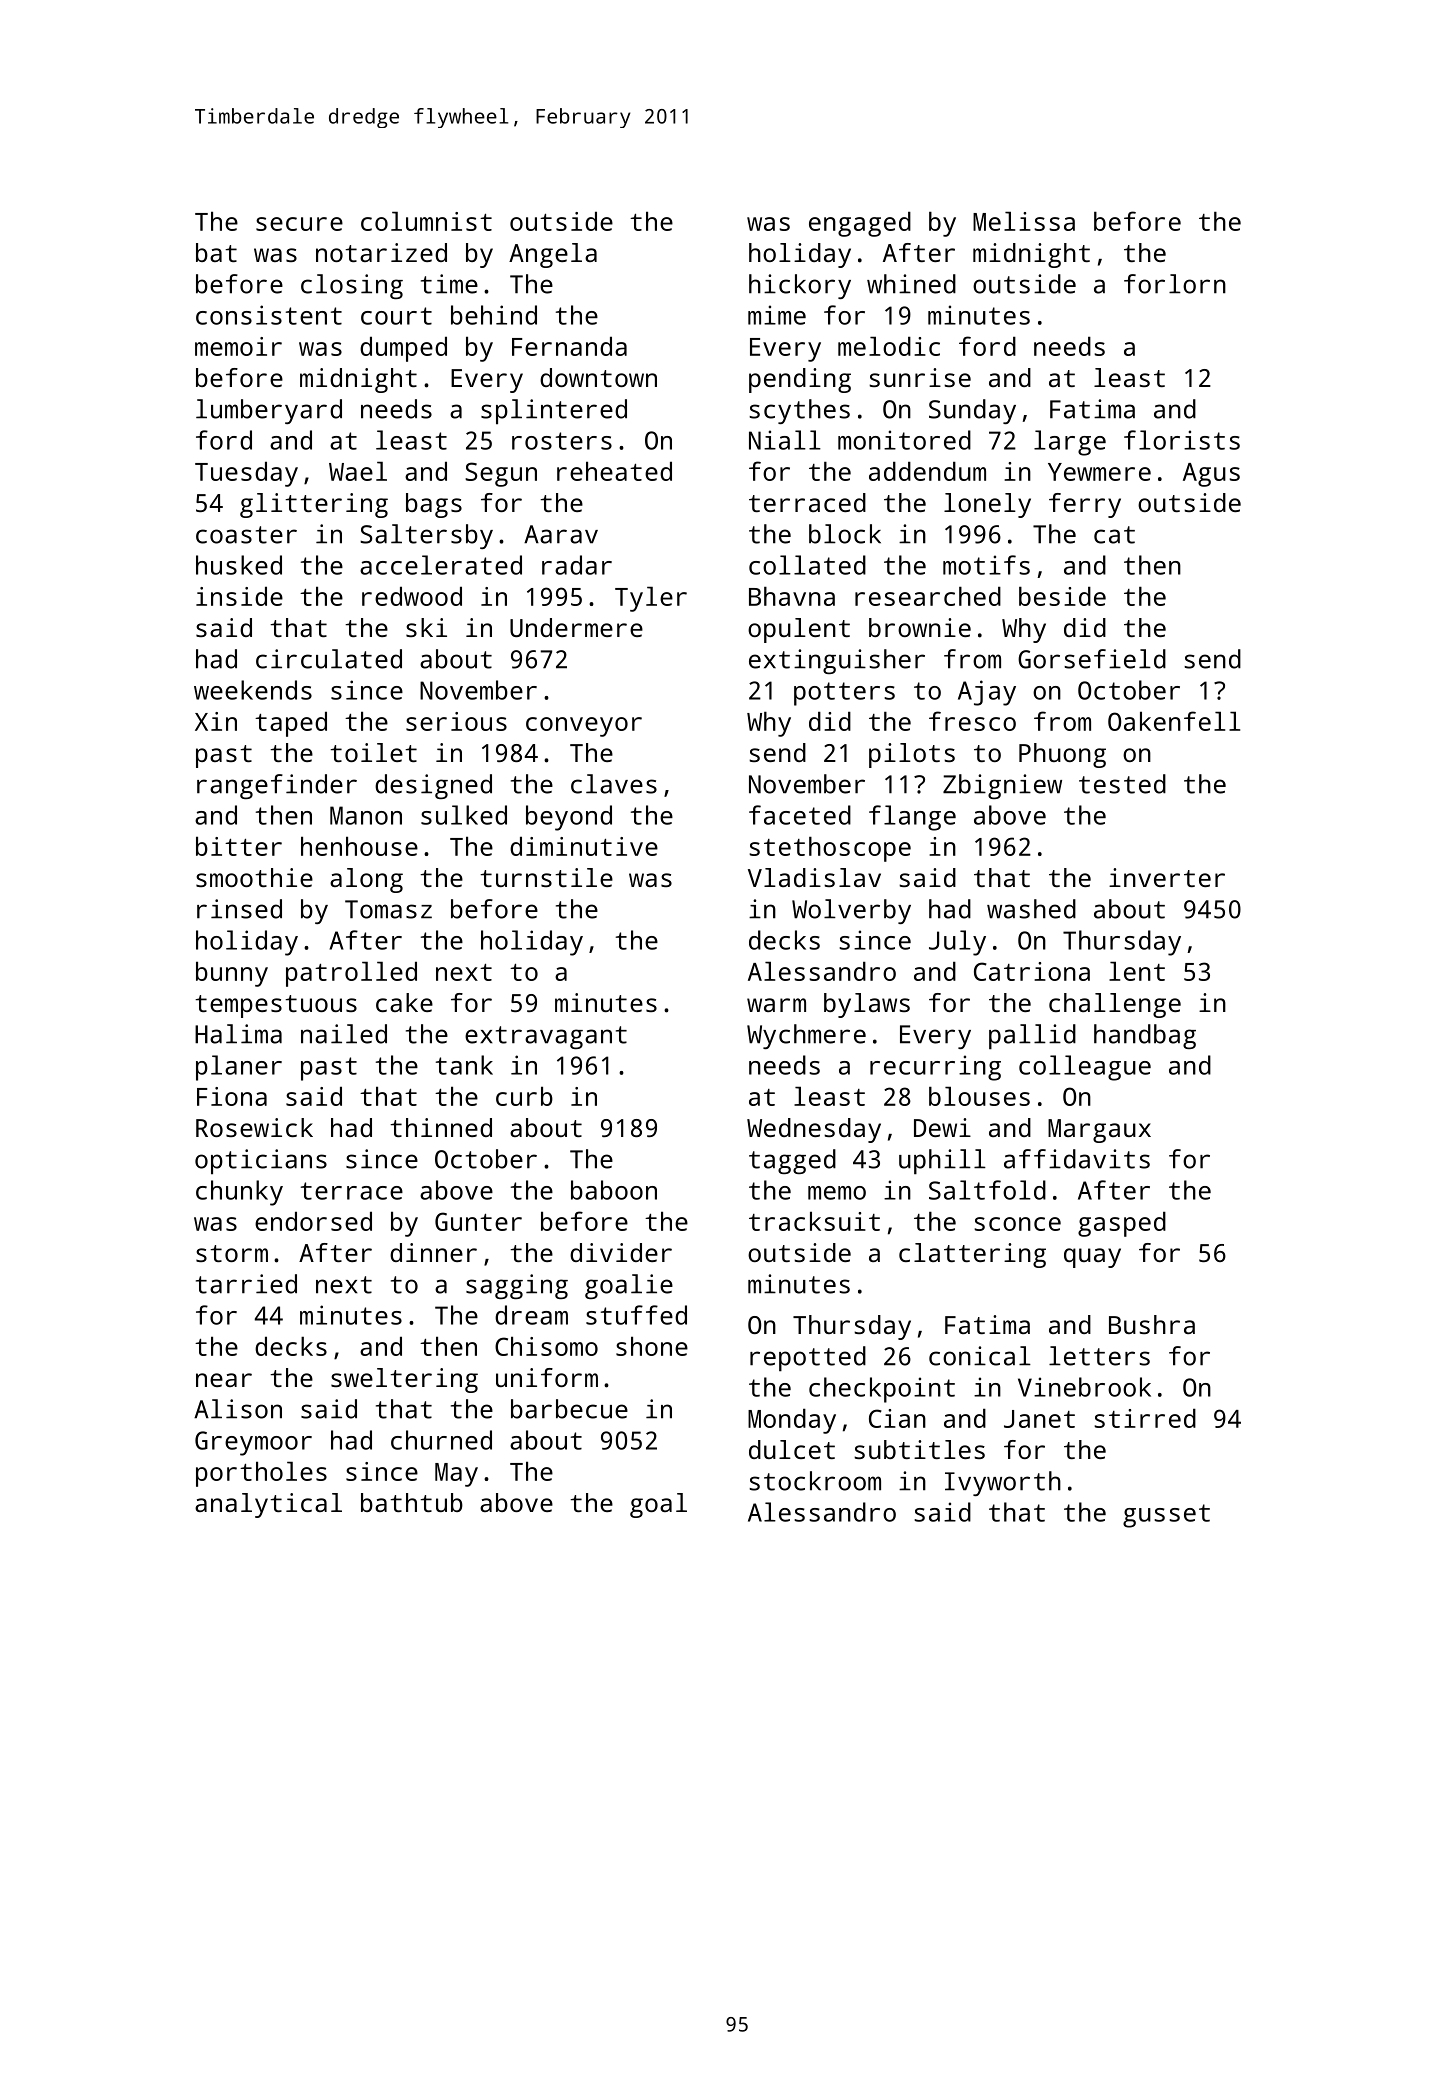  Describe the element at coordinates (426, 627) in the screenshot. I see `ski` at that location.
